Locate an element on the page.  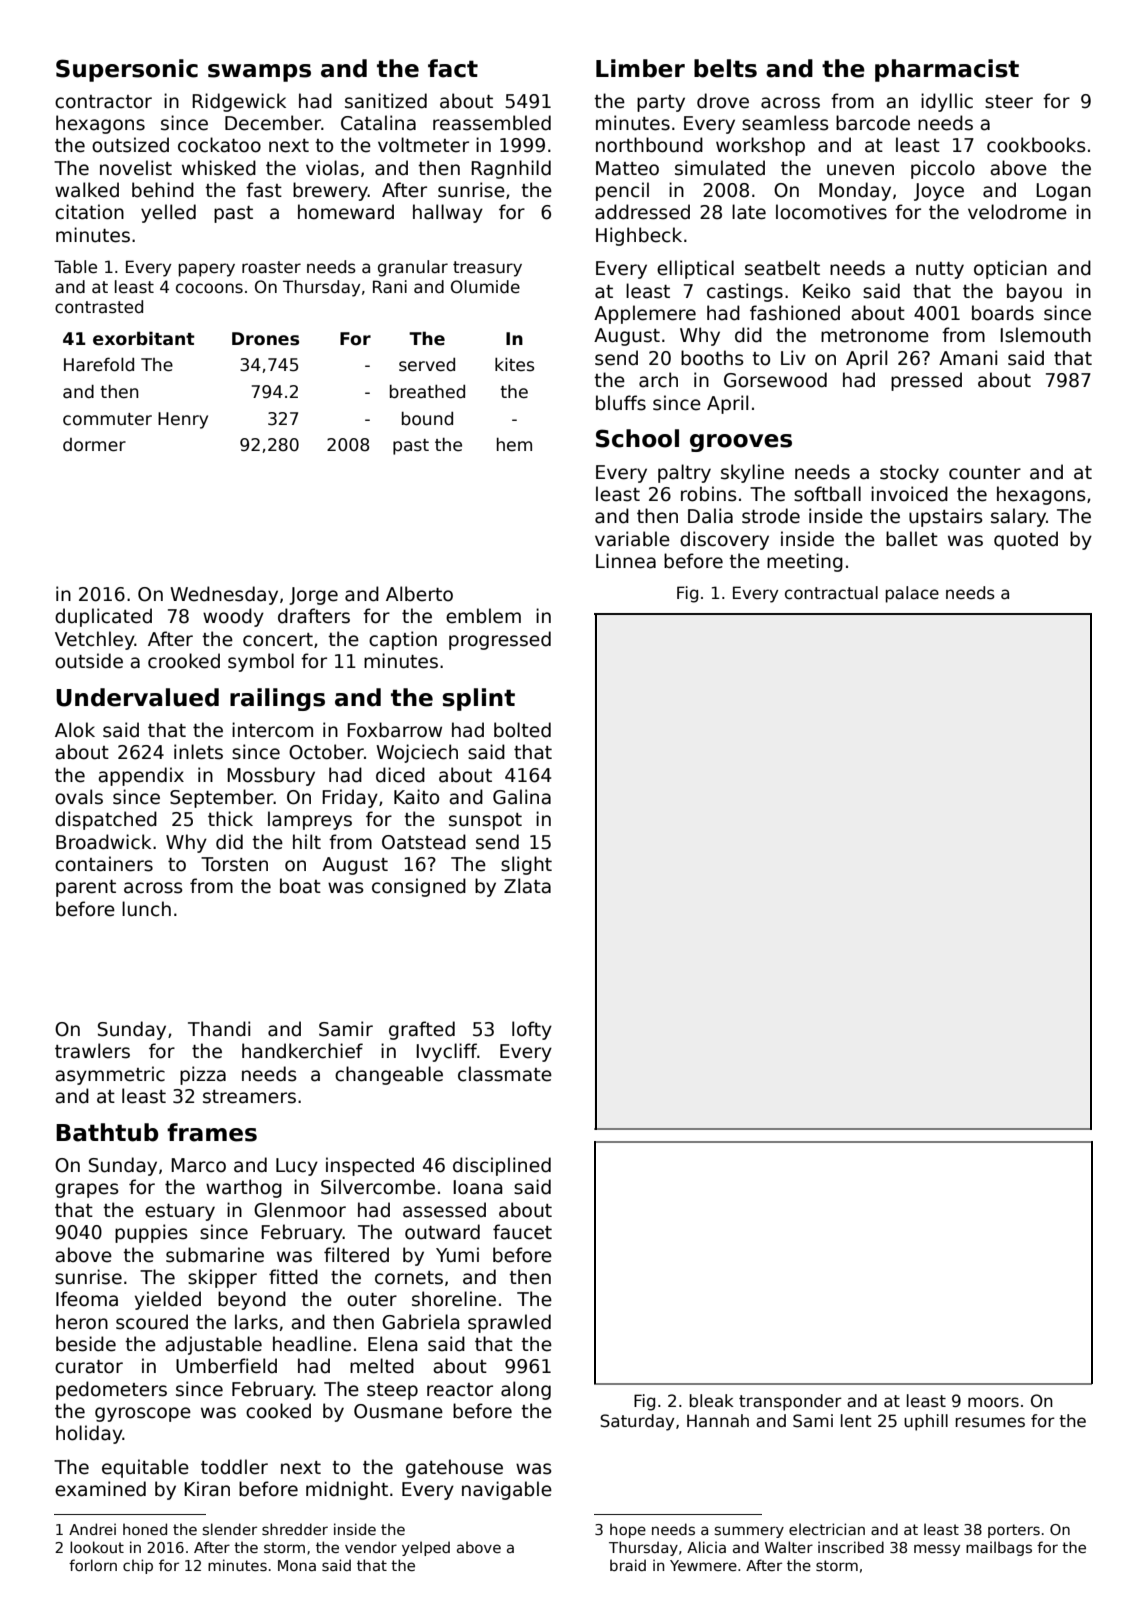
paltry is located at coordinates (684, 473).
